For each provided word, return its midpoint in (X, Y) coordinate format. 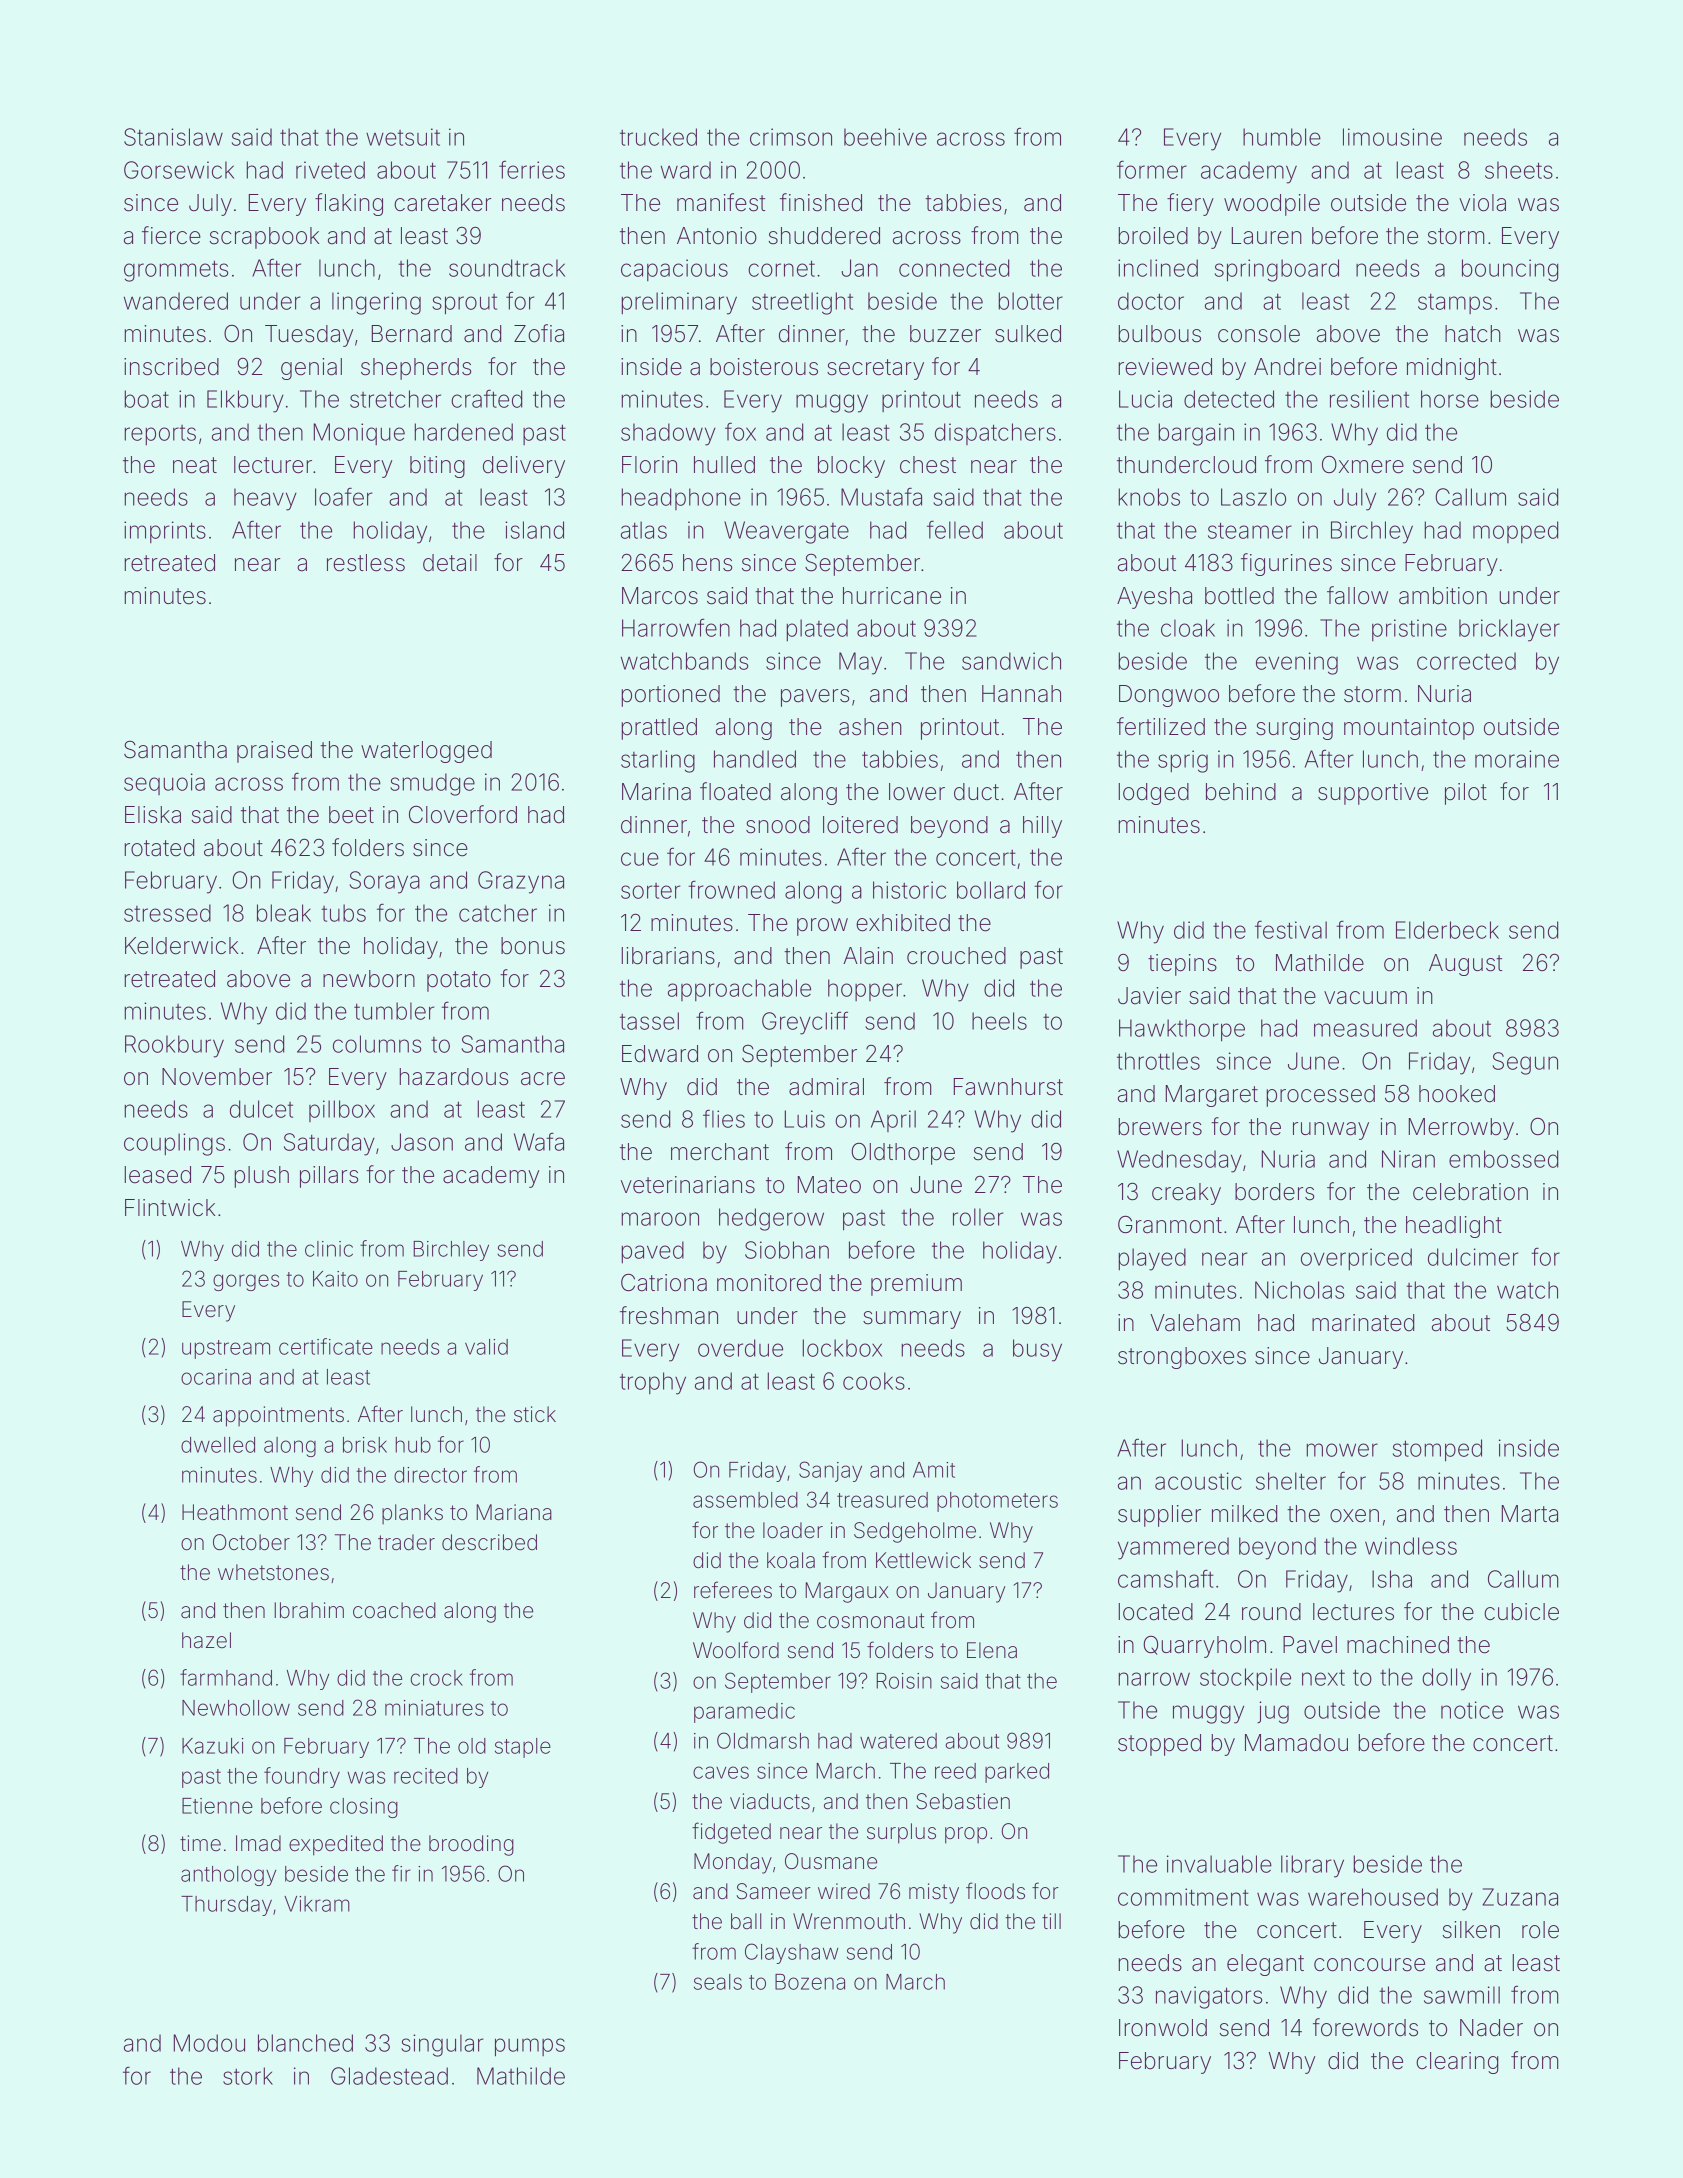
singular (442, 2045)
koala (791, 1560)
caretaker (442, 203)
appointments (278, 1416)
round (1271, 1612)
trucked (658, 137)
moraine (1517, 759)
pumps (530, 2047)
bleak (284, 913)
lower (917, 792)
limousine (1392, 137)
